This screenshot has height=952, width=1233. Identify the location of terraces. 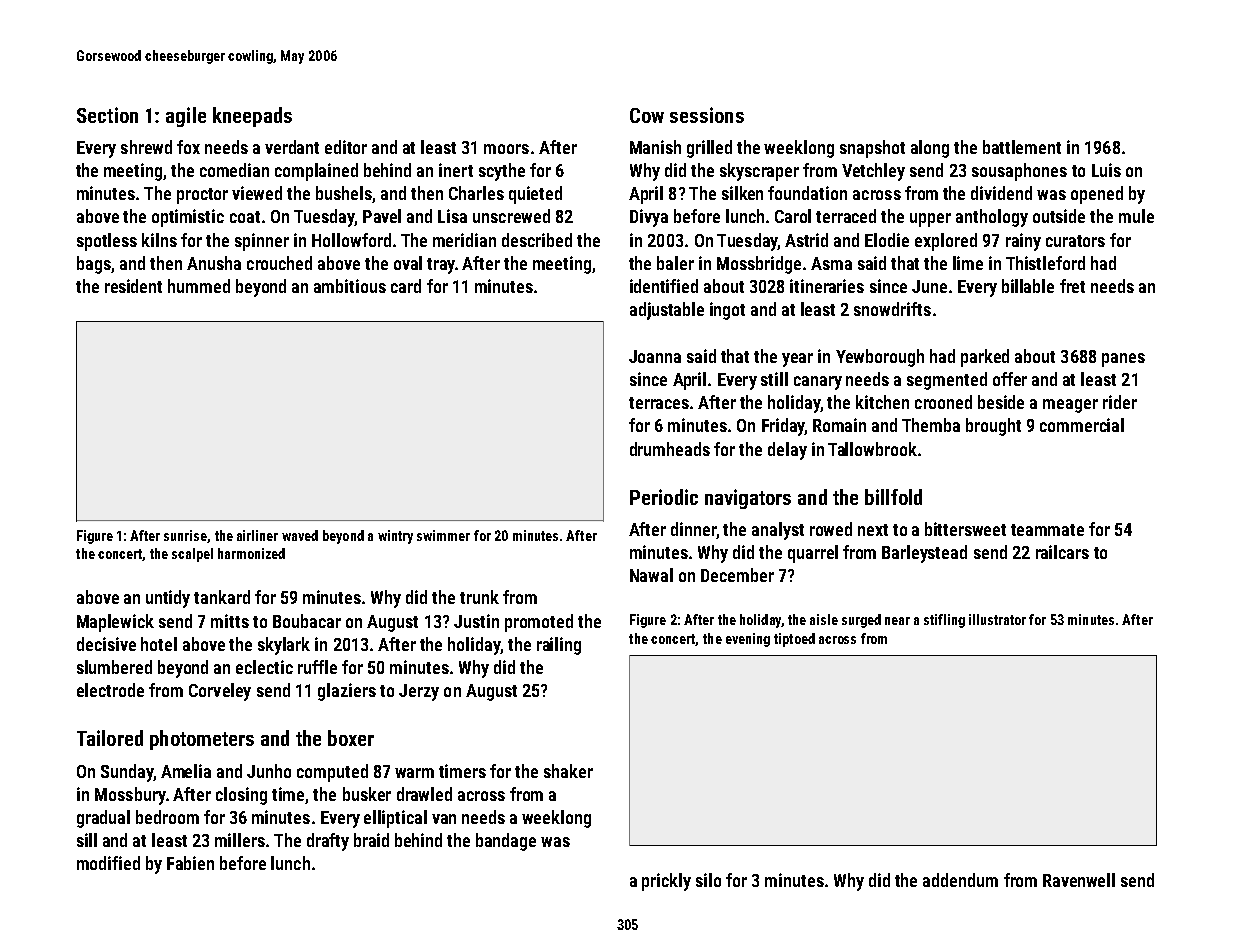
(659, 403).
